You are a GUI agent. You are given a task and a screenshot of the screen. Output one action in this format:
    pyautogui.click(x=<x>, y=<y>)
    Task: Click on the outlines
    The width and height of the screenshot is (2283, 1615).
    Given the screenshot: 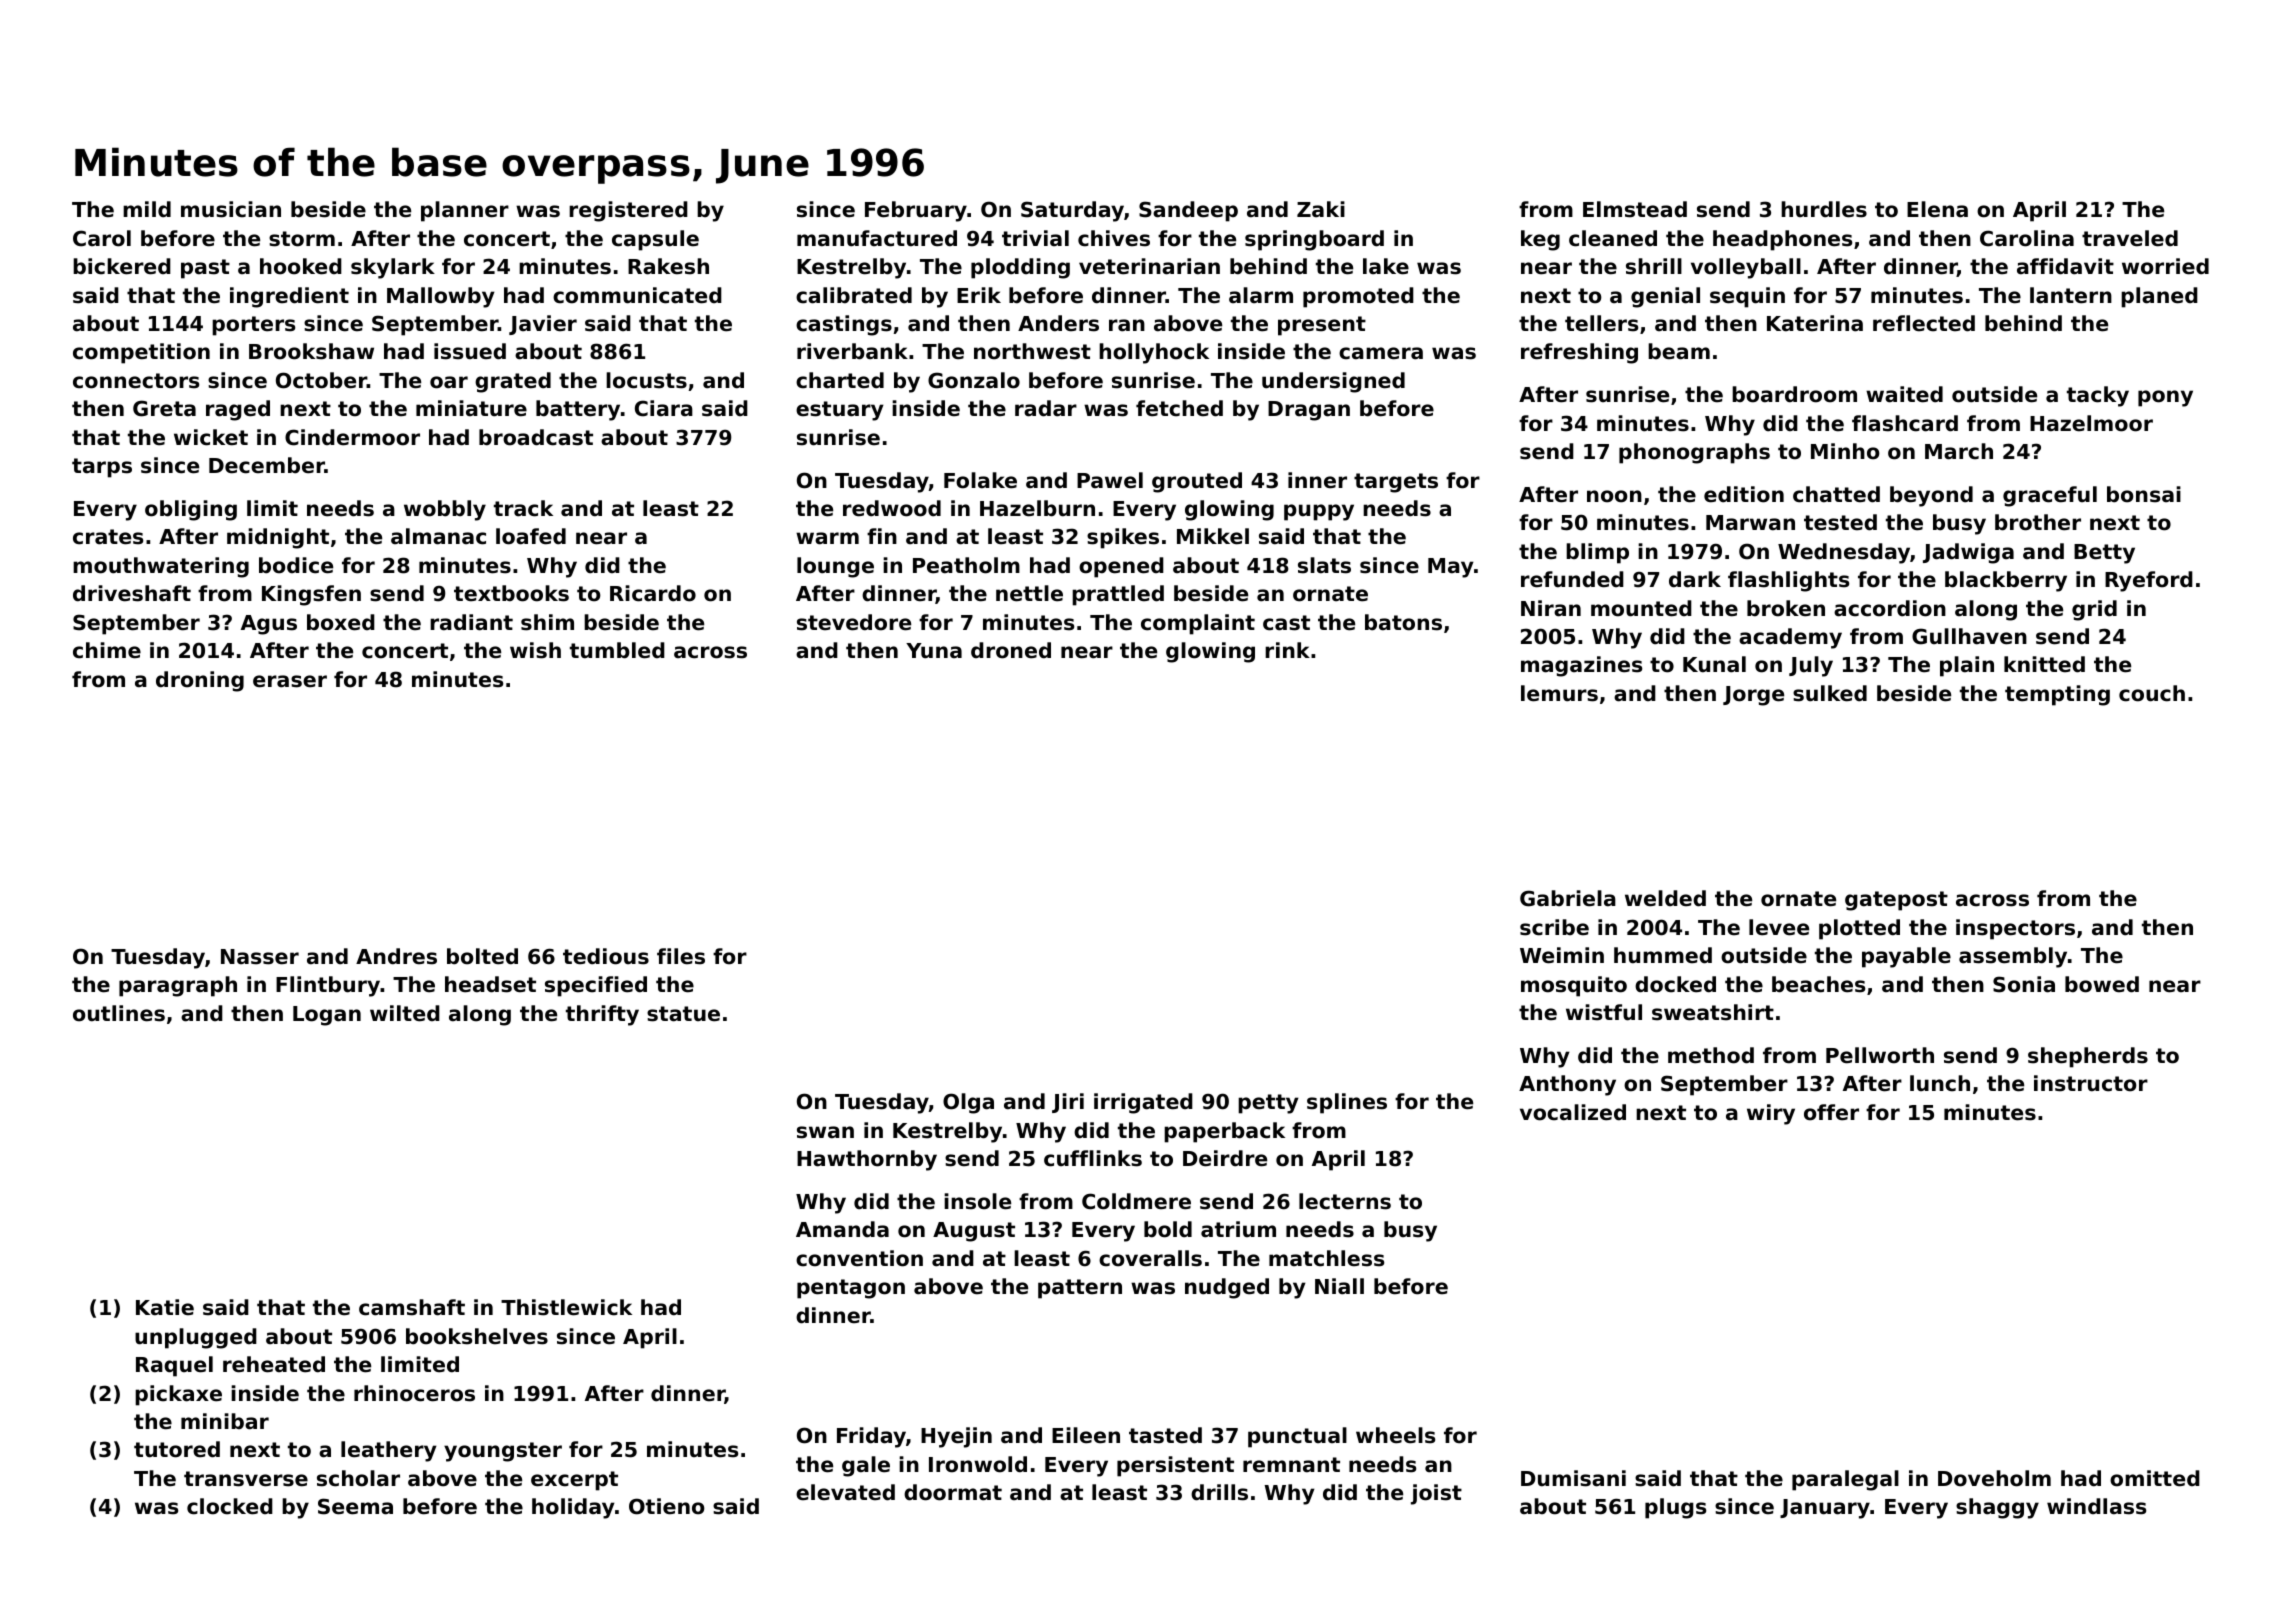 What is the action you would take?
    pyautogui.click(x=119, y=1013)
